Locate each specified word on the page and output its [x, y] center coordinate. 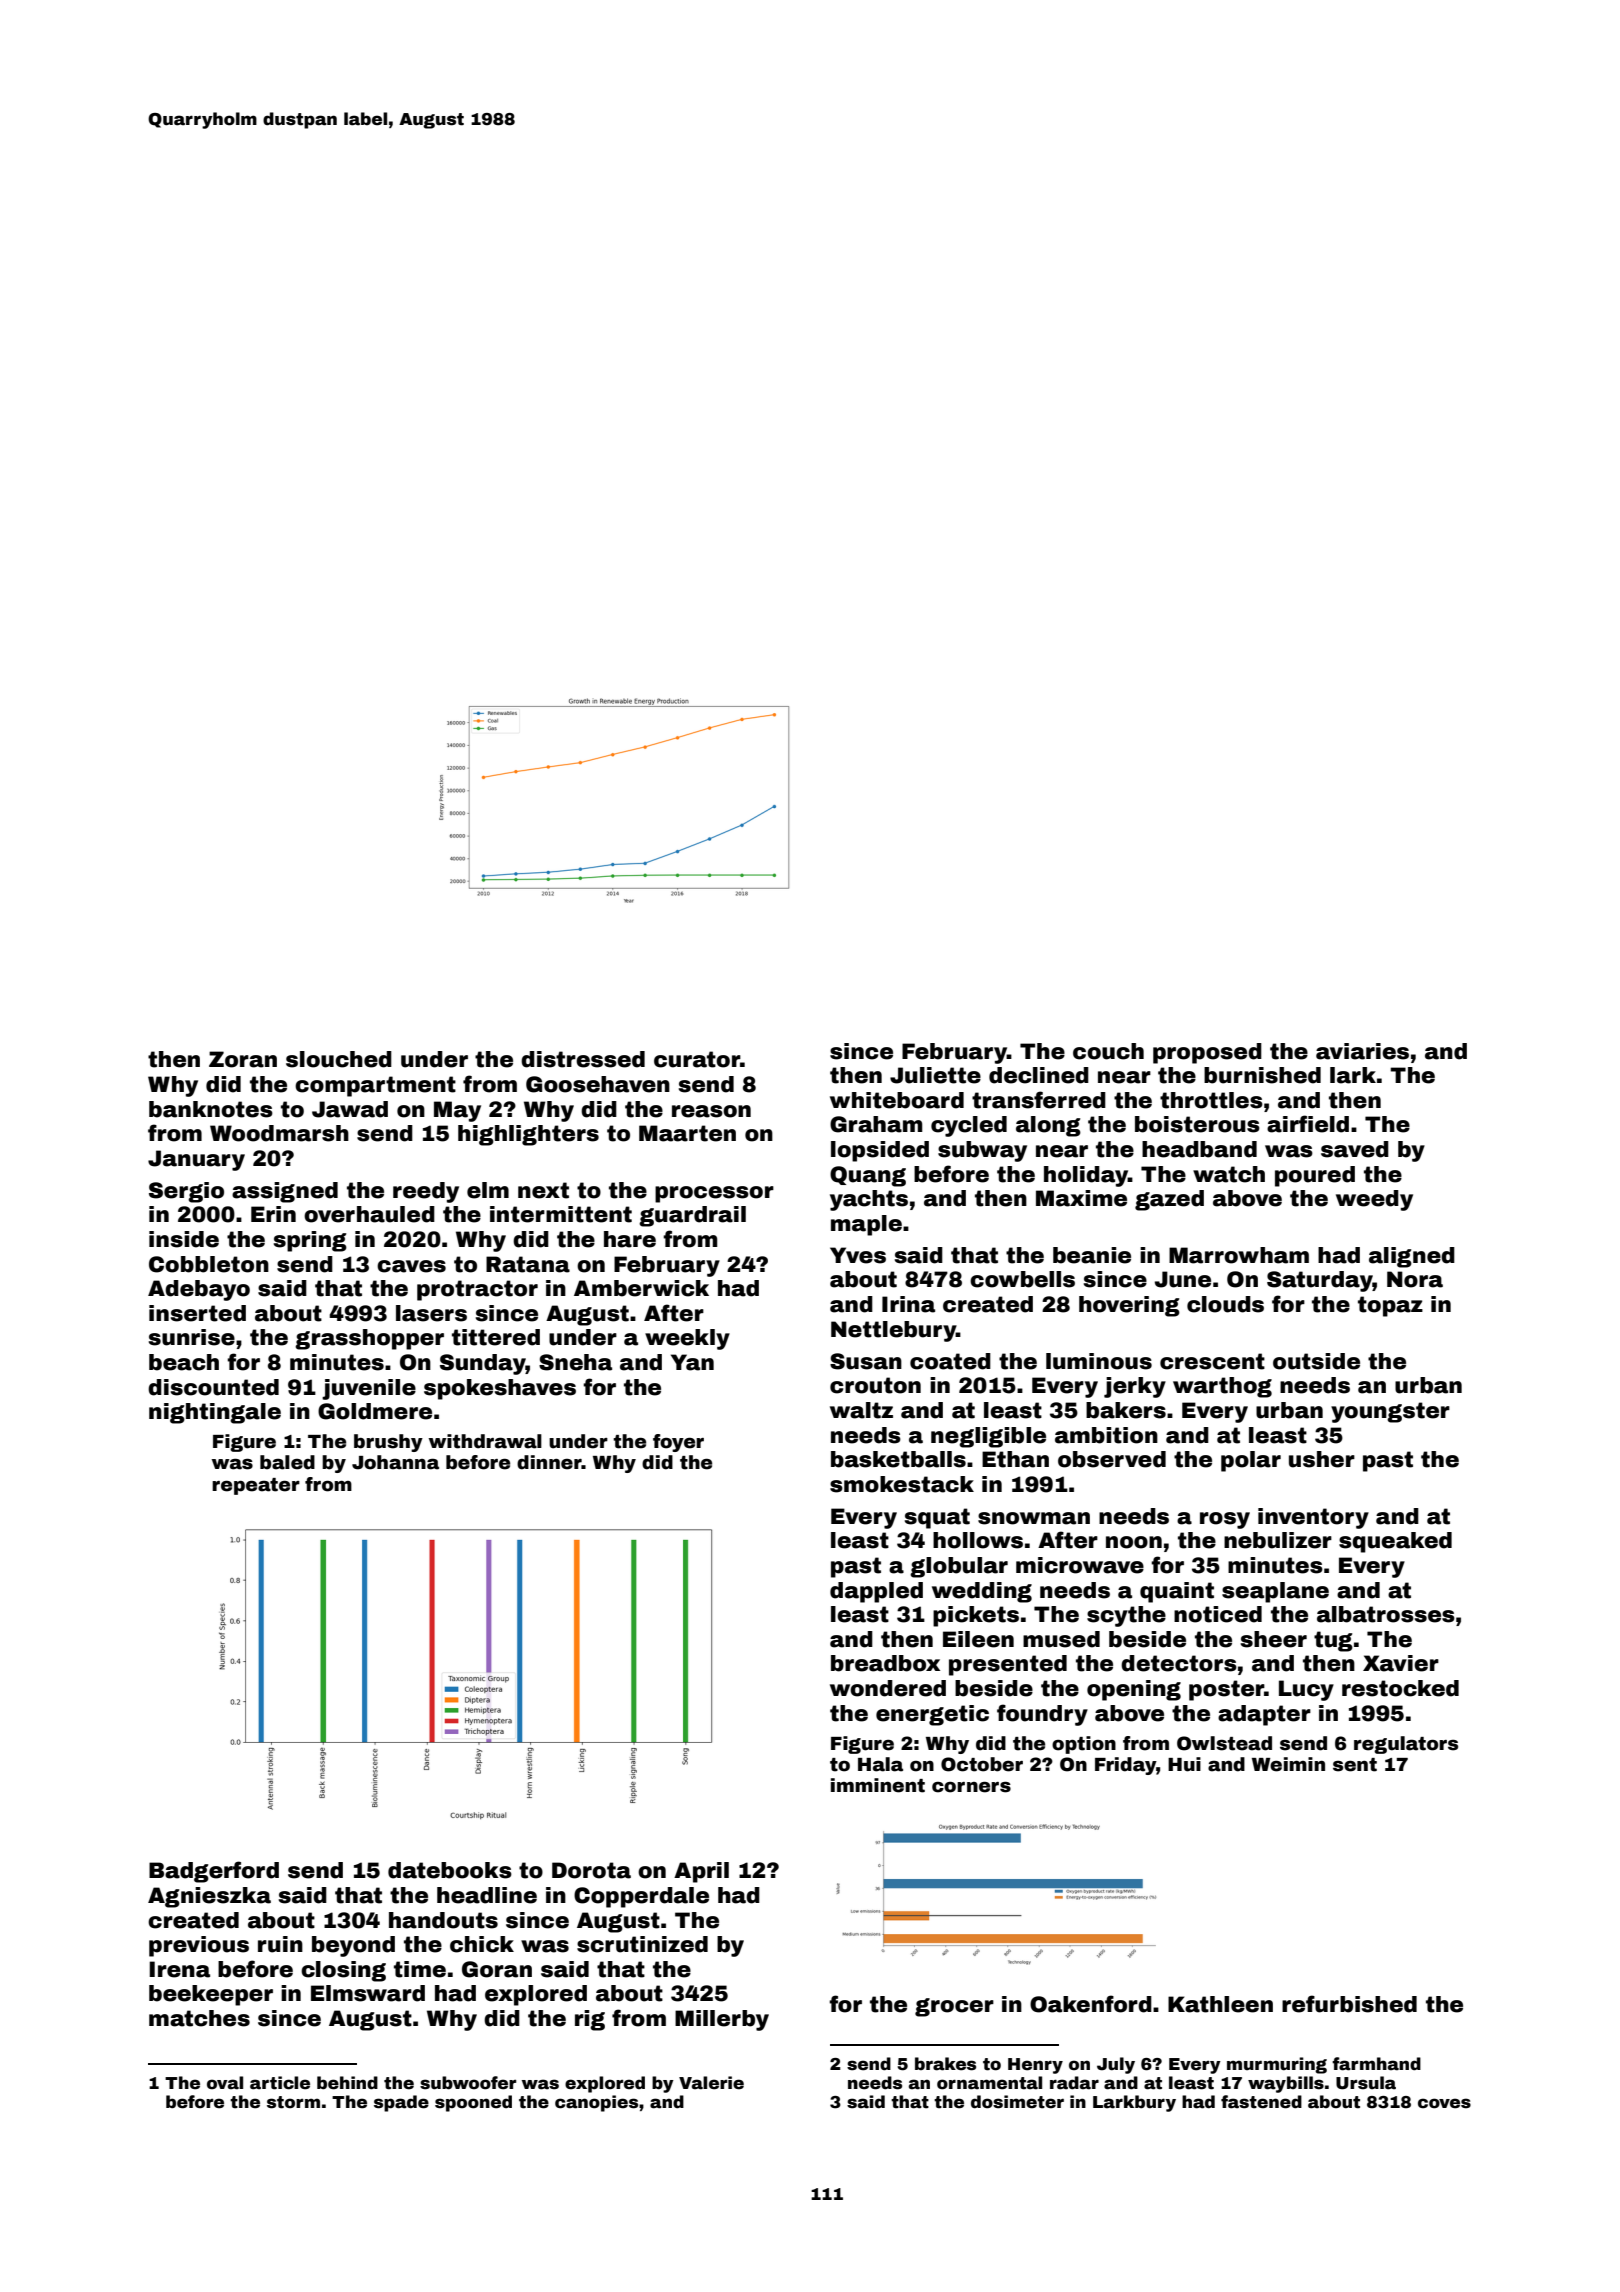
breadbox [885, 1663]
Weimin [1288, 1764]
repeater [256, 1486]
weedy [1374, 1200]
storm [293, 2102]
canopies [596, 2103]
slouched [339, 1059]
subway [982, 1151]
